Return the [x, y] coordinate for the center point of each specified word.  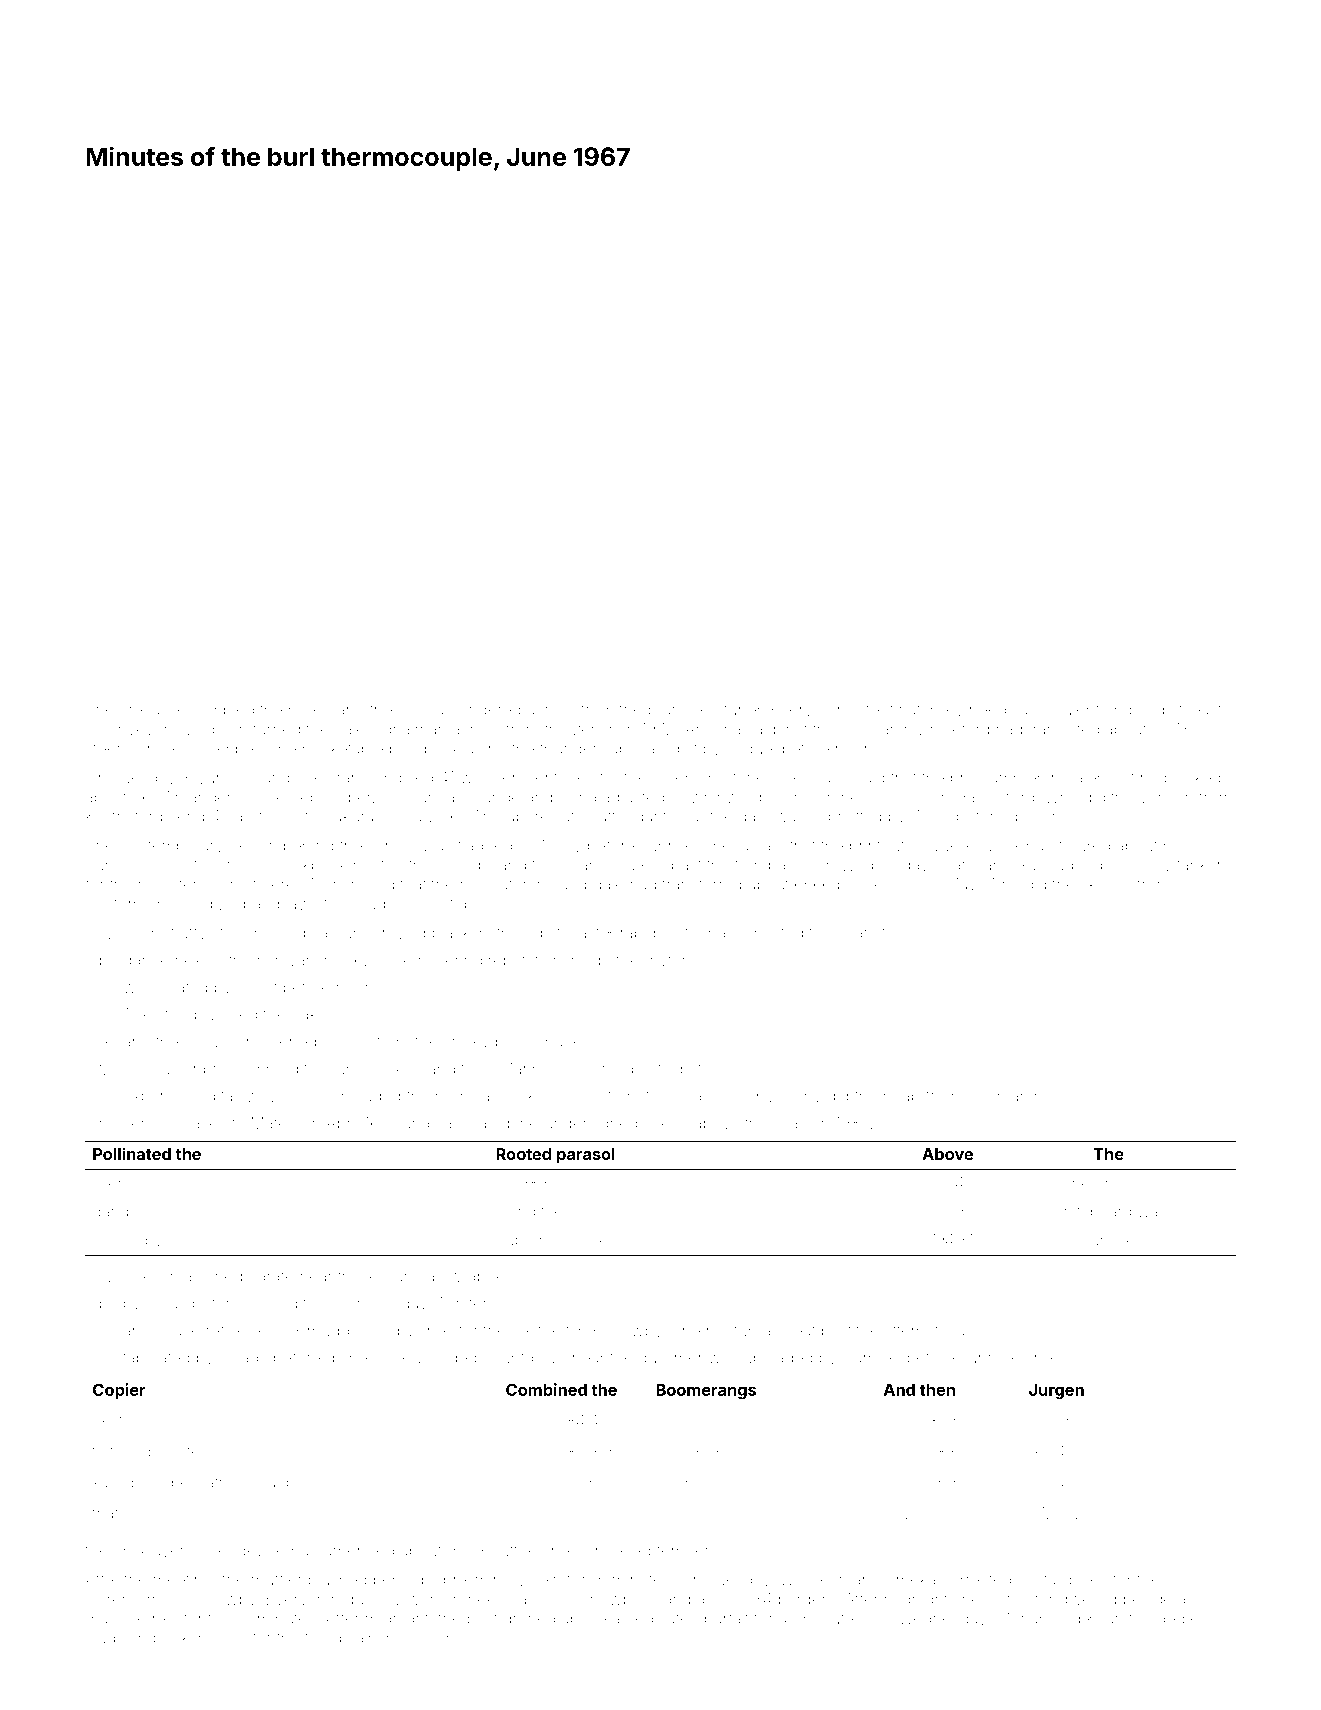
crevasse [153, 711]
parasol [586, 1156]
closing [271, 1305]
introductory [357, 1601]
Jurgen [1056, 1392]
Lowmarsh [1004, 1096]
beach [697, 1096]
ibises [1086, 1579]
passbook [425, 750]
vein [546, 1579]
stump [180, 1016]
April [342, 1124]
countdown [524, 1357]
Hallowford [995, 796]
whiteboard [1091, 1211]
